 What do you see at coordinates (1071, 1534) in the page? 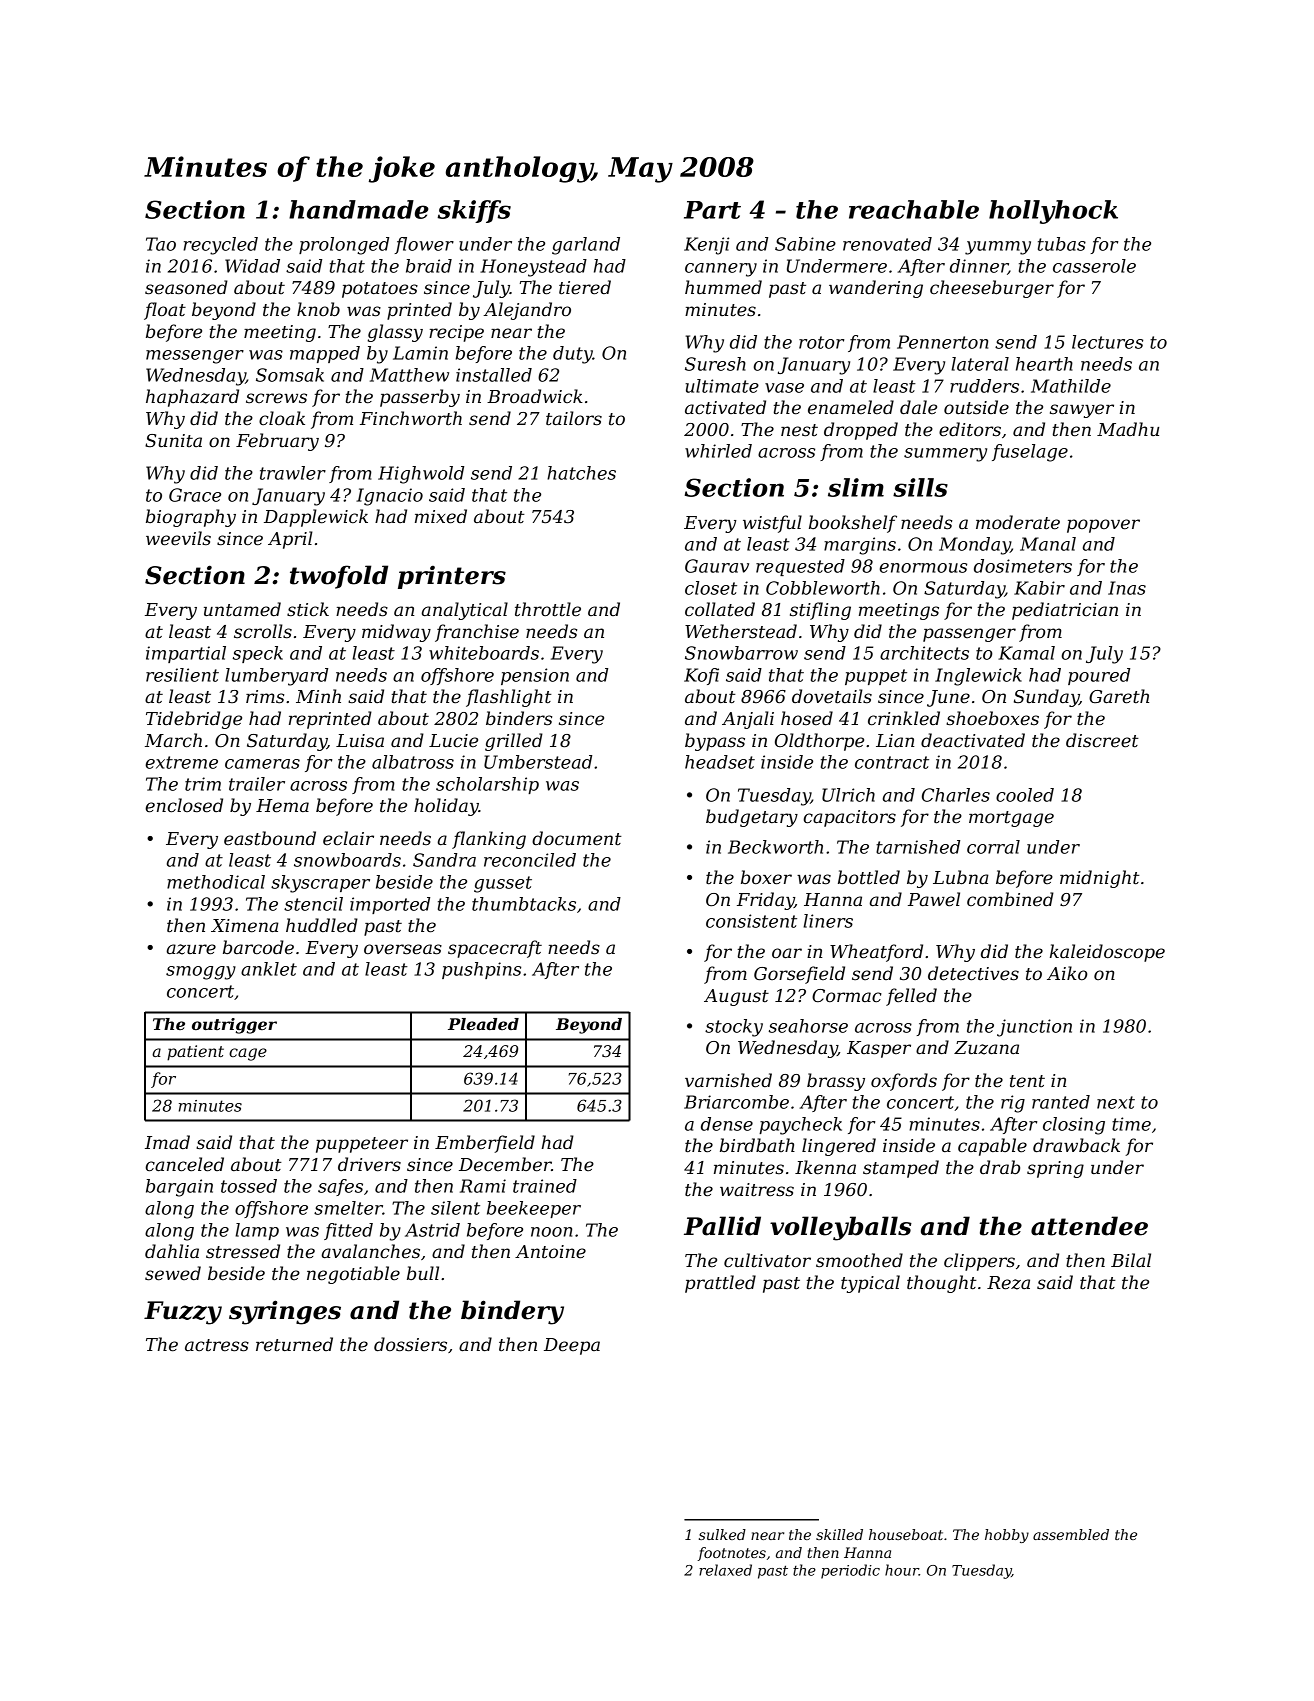
I see `assembled` at bounding box center [1071, 1534].
